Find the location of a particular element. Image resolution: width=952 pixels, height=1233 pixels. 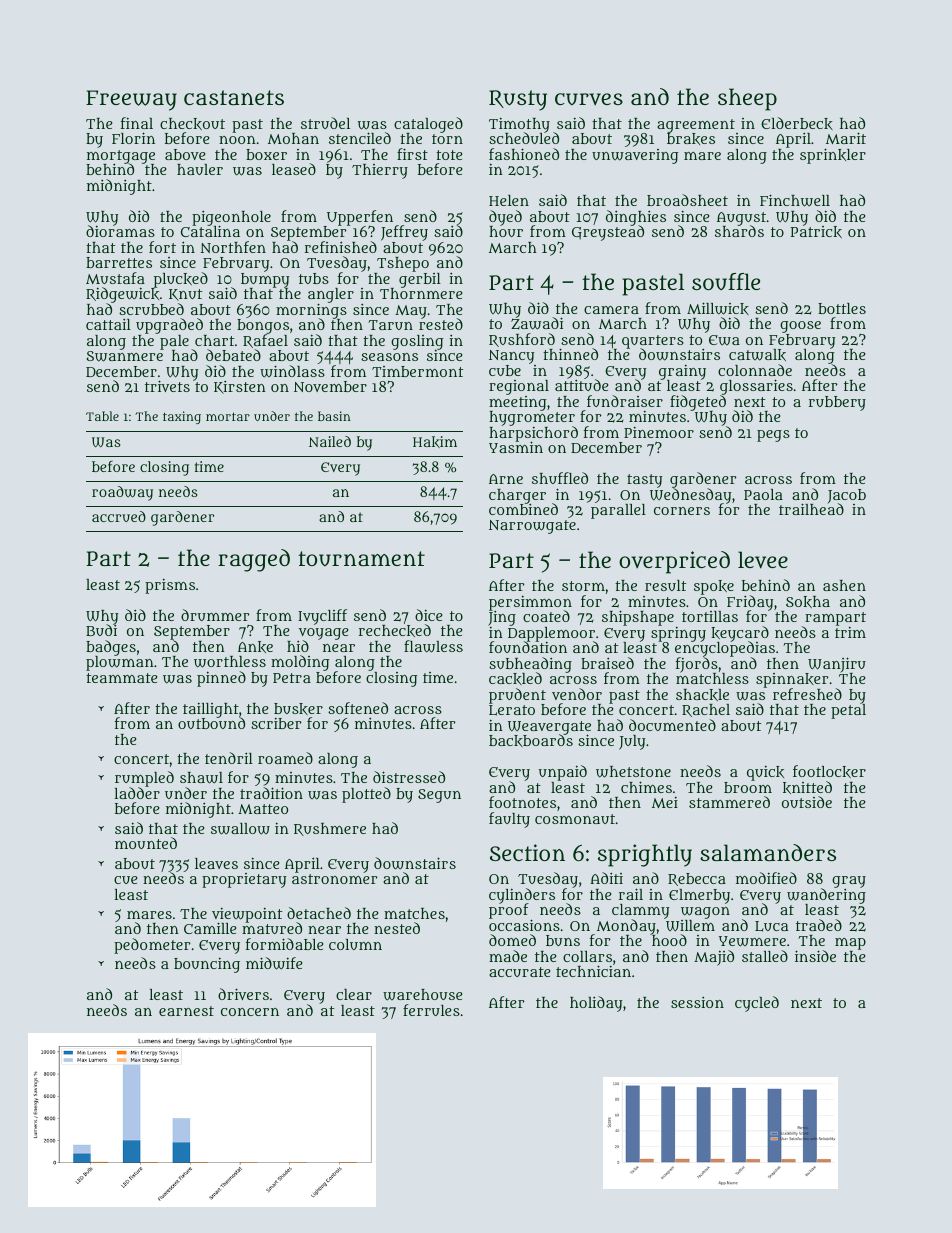

concern is located at coordinates (250, 1012).
